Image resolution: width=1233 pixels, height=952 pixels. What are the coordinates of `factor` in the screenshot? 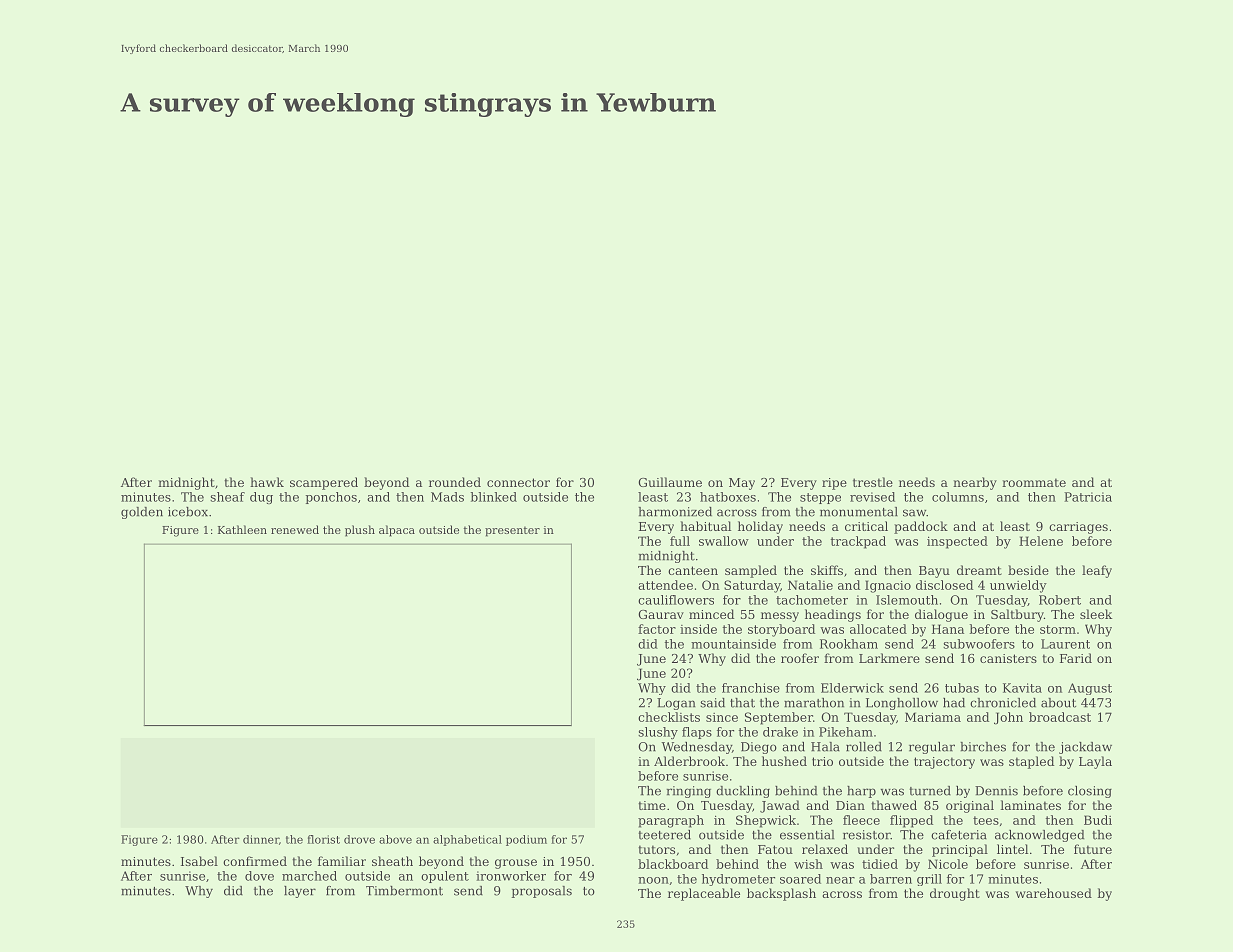 It's located at (657, 629).
